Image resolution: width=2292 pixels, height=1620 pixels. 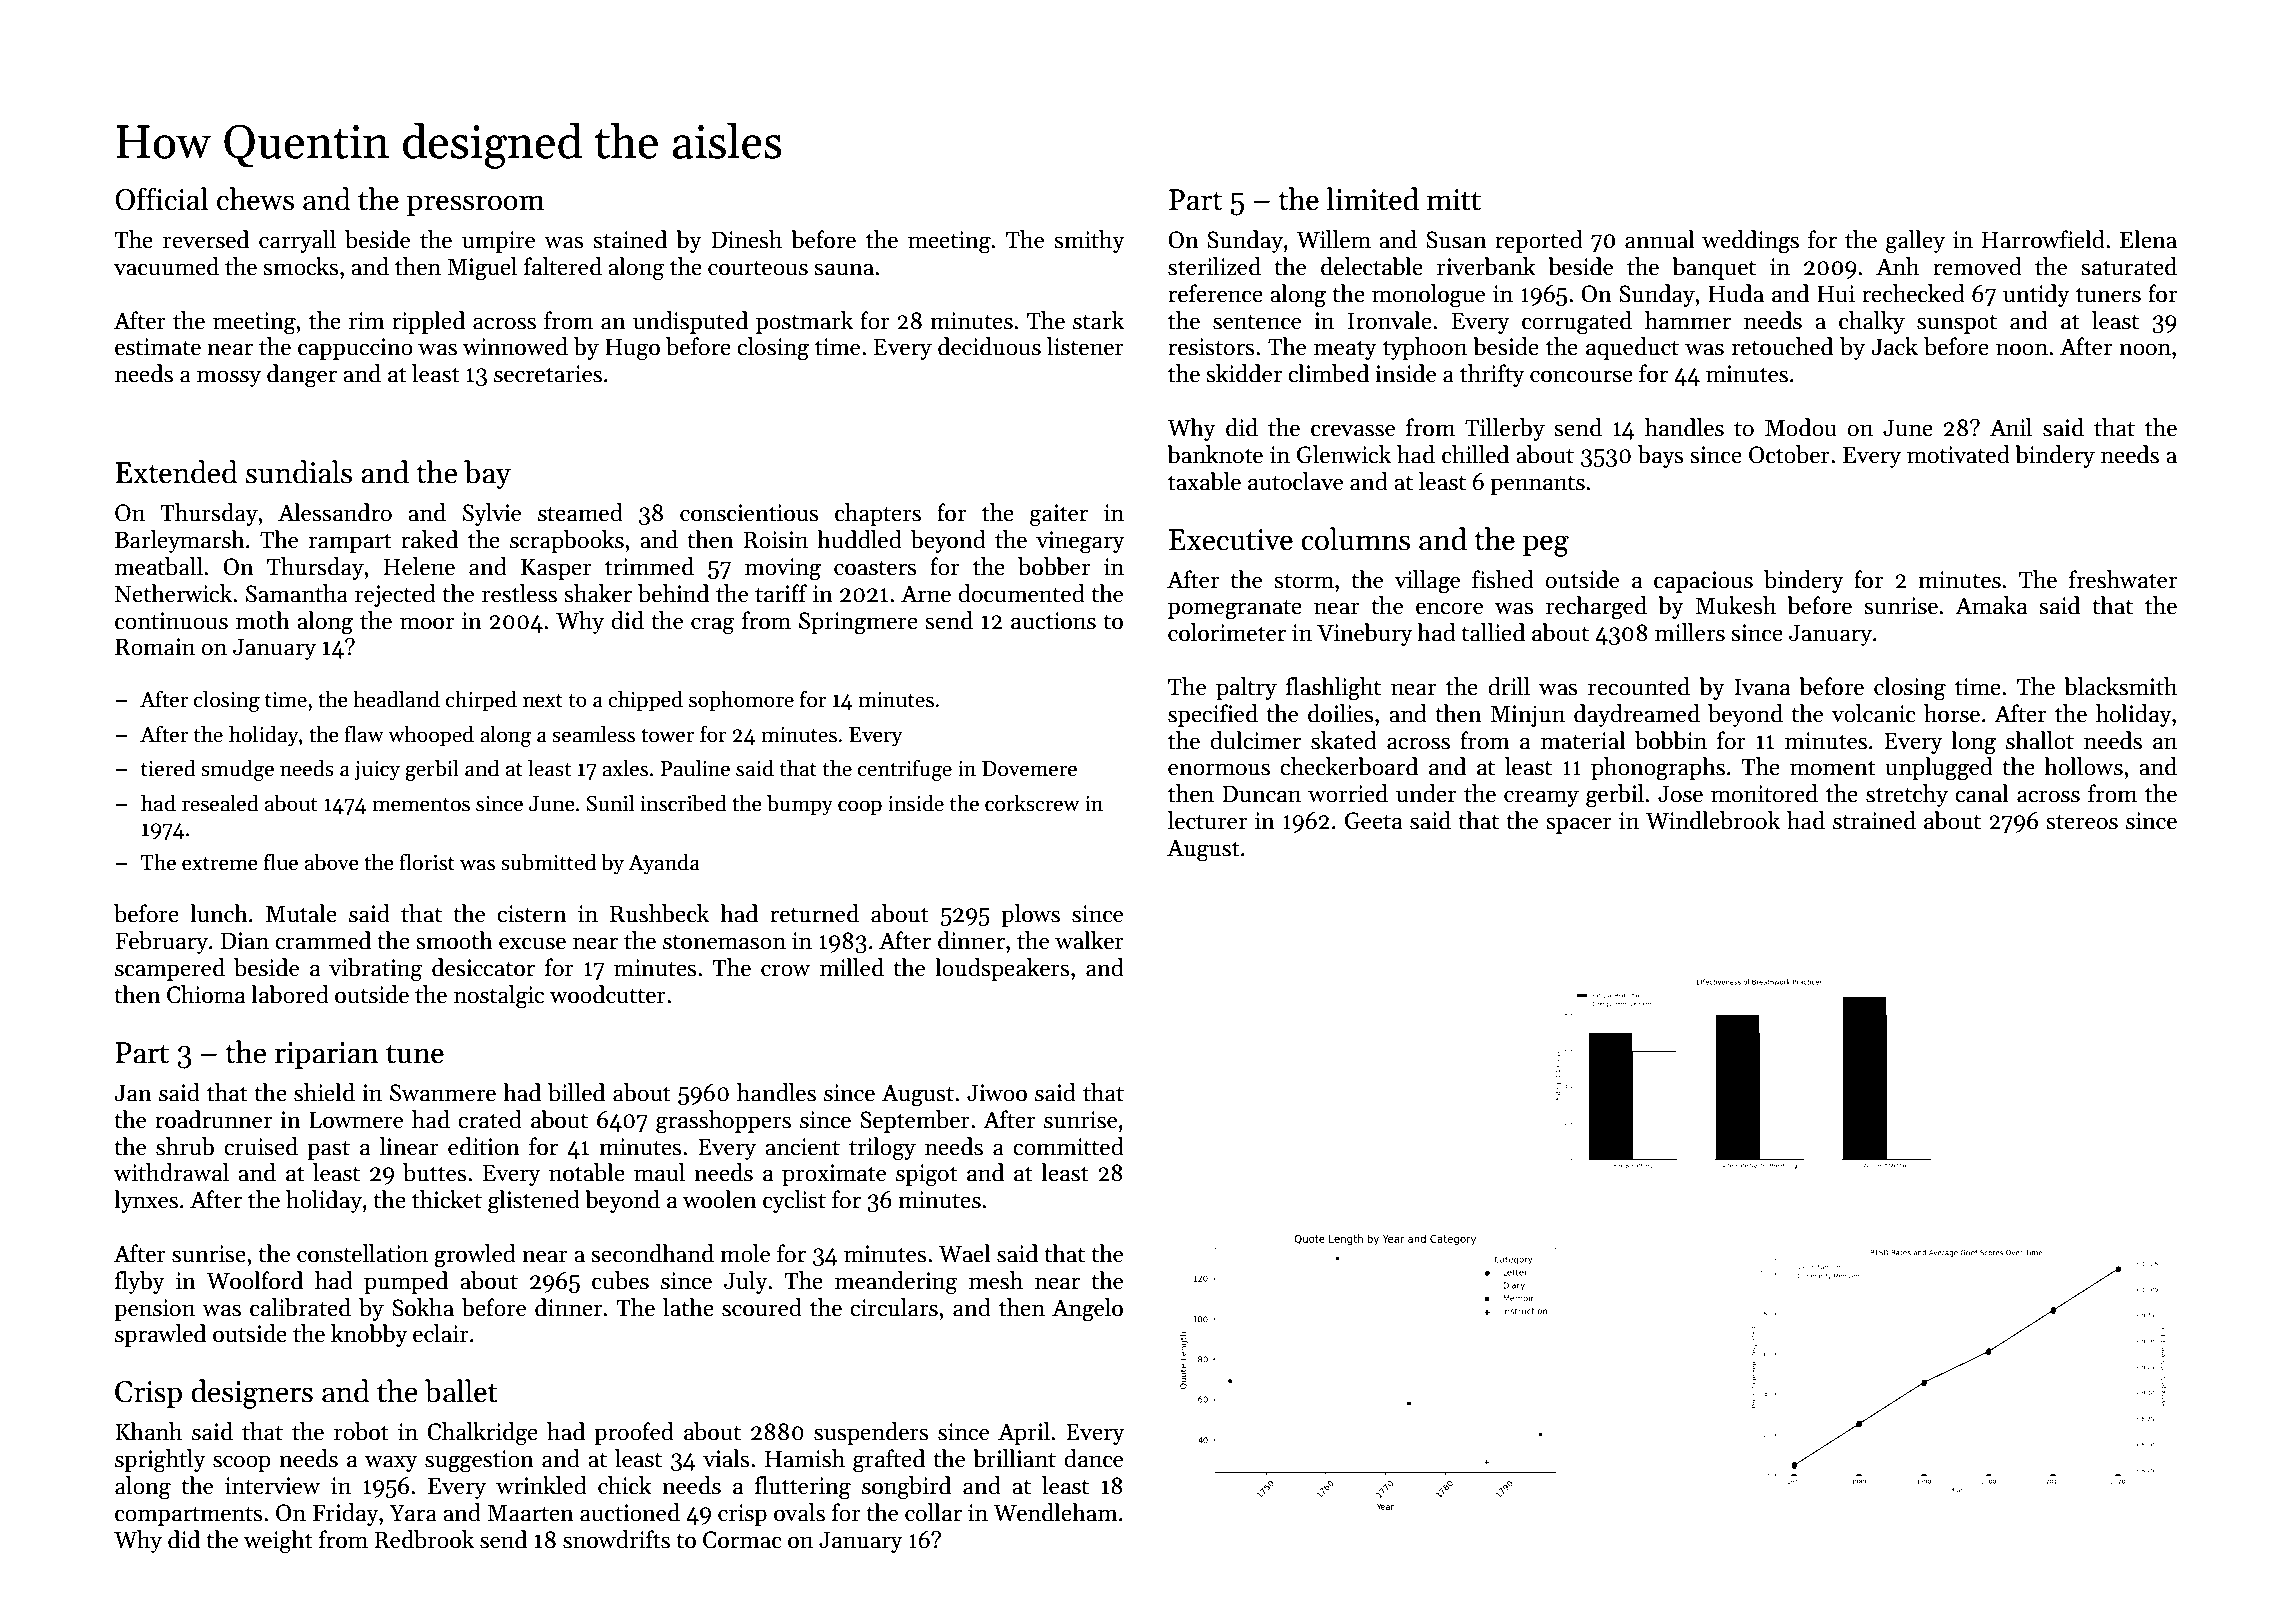 What do you see at coordinates (878, 514) in the screenshot?
I see `chapters` at bounding box center [878, 514].
